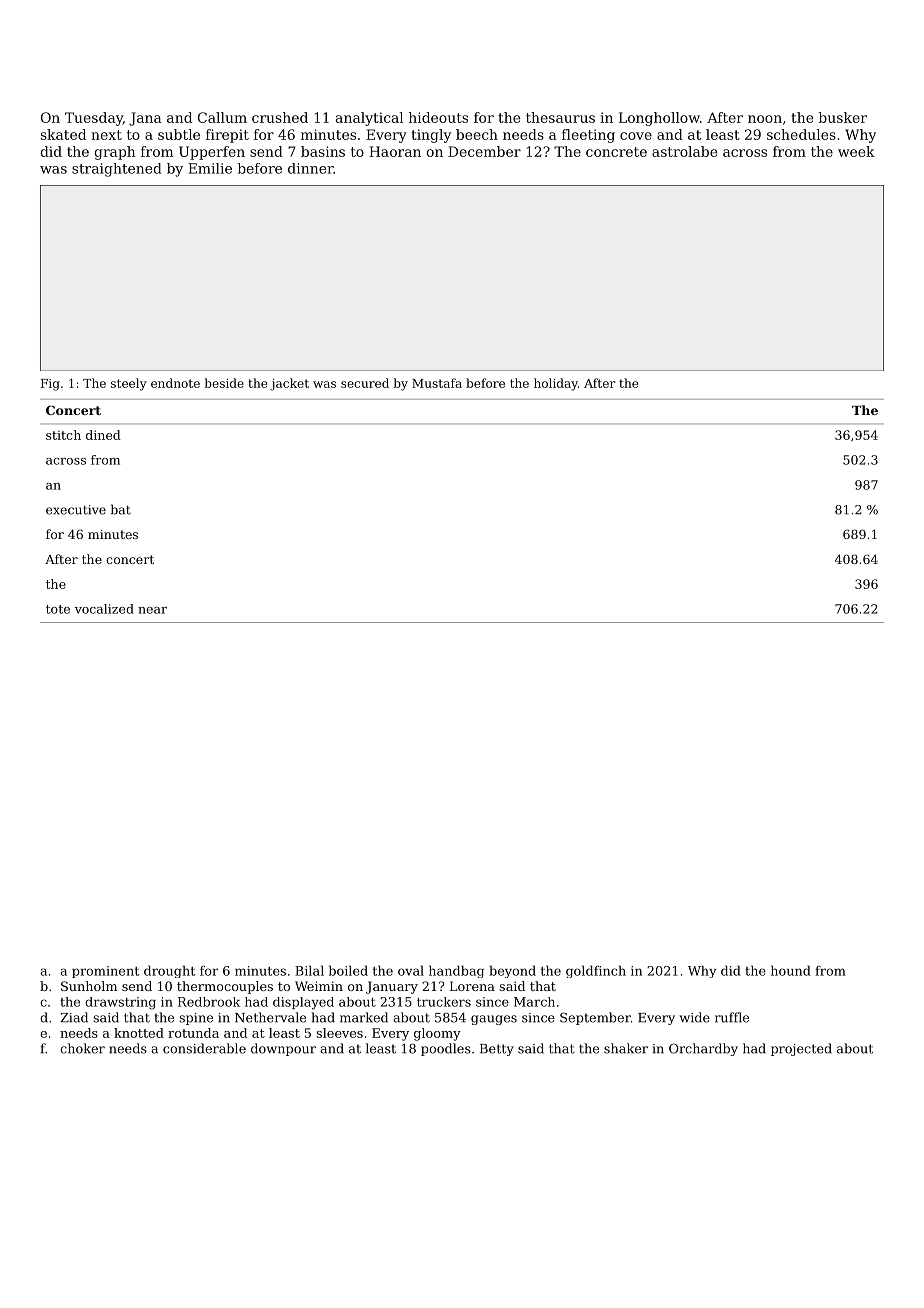 Image resolution: width=924 pixels, height=1308 pixels. I want to click on Betty, so click(497, 1050).
